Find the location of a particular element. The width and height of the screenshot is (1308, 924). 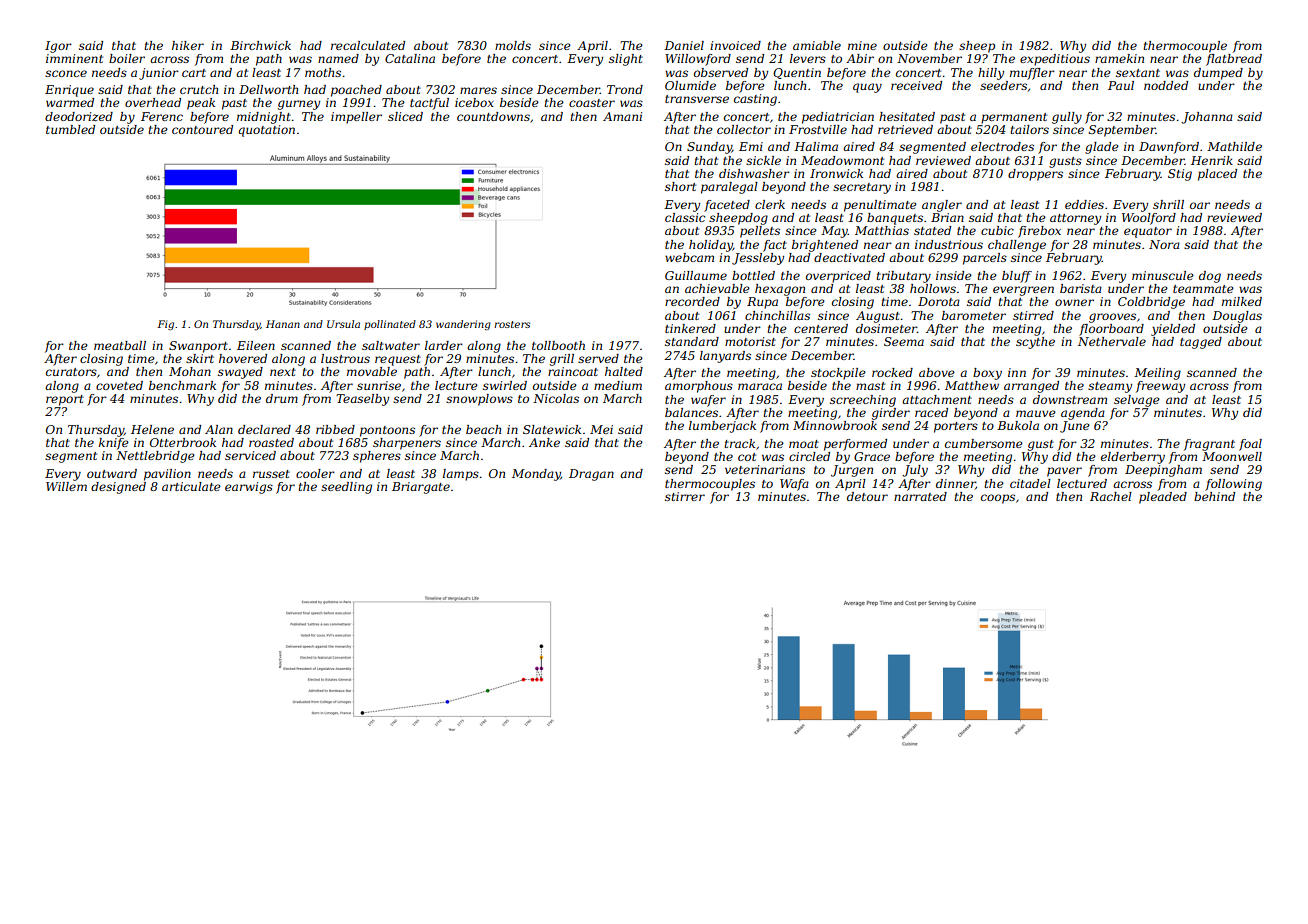

coops is located at coordinates (998, 499).
